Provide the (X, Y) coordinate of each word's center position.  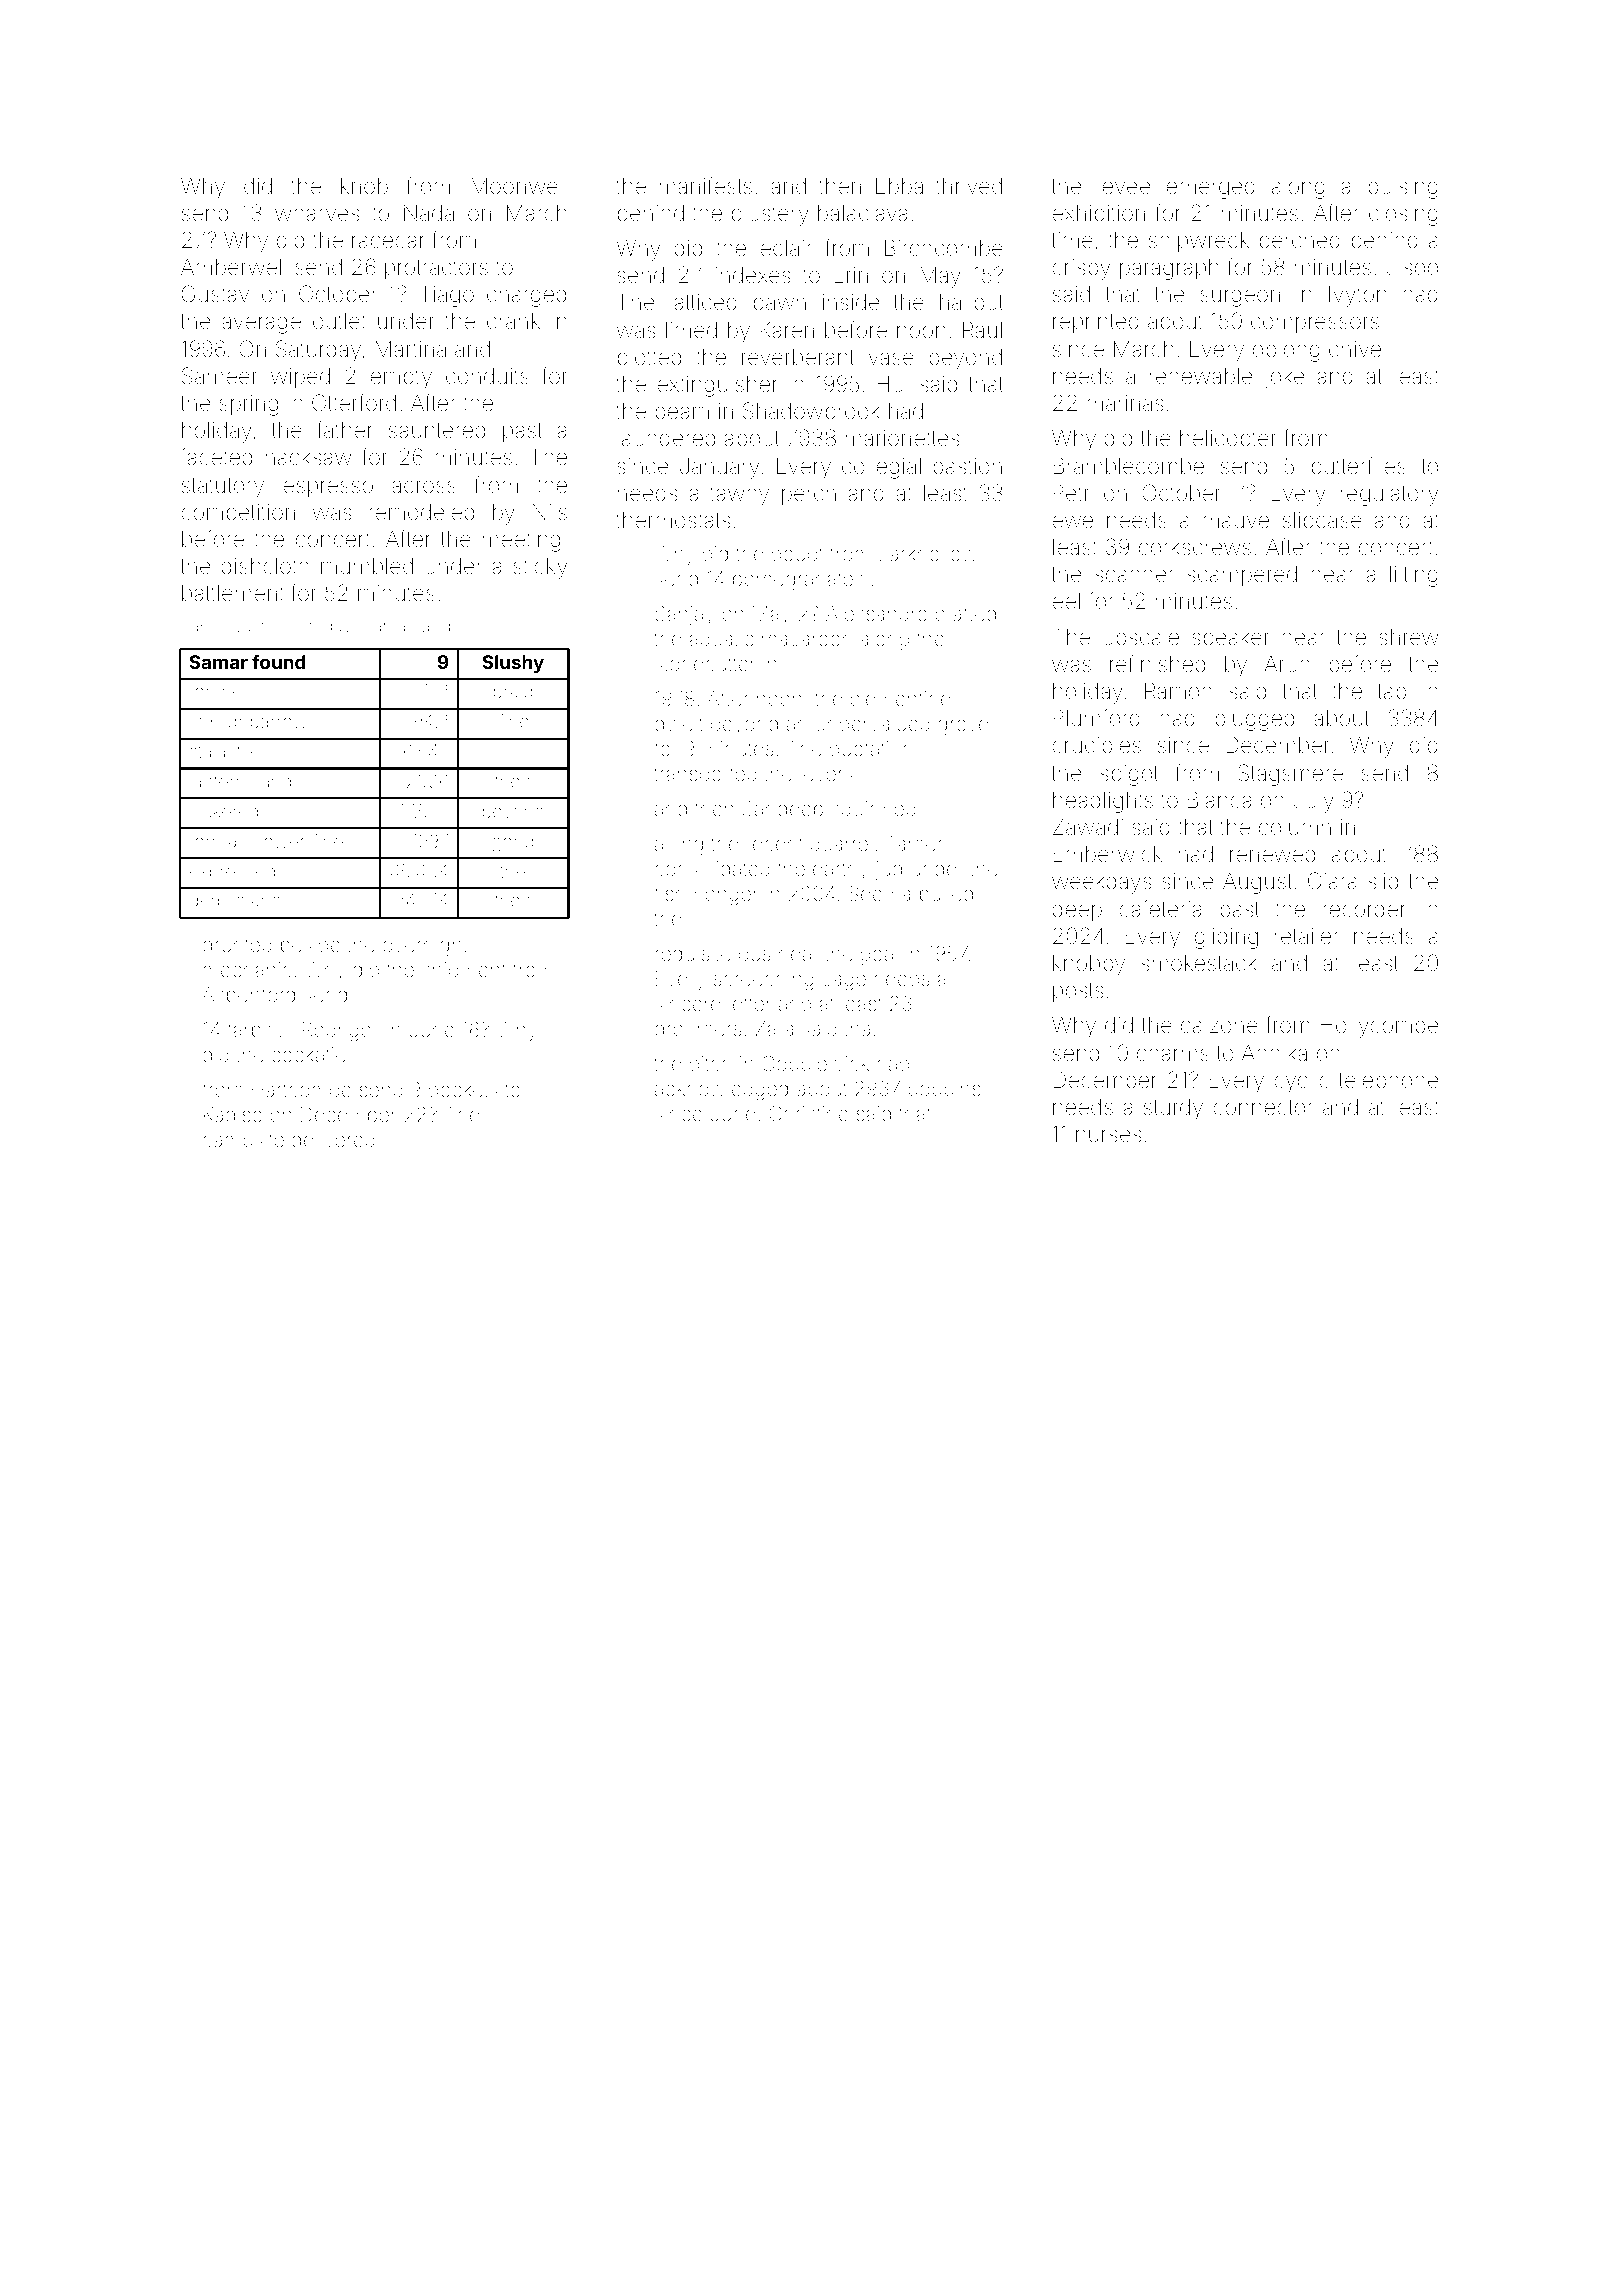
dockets (463, 1089)
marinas (1125, 403)
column (1295, 827)
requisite (693, 955)
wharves (317, 213)
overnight (425, 947)
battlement (233, 593)
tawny (739, 496)
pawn (780, 305)
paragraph (1169, 269)
